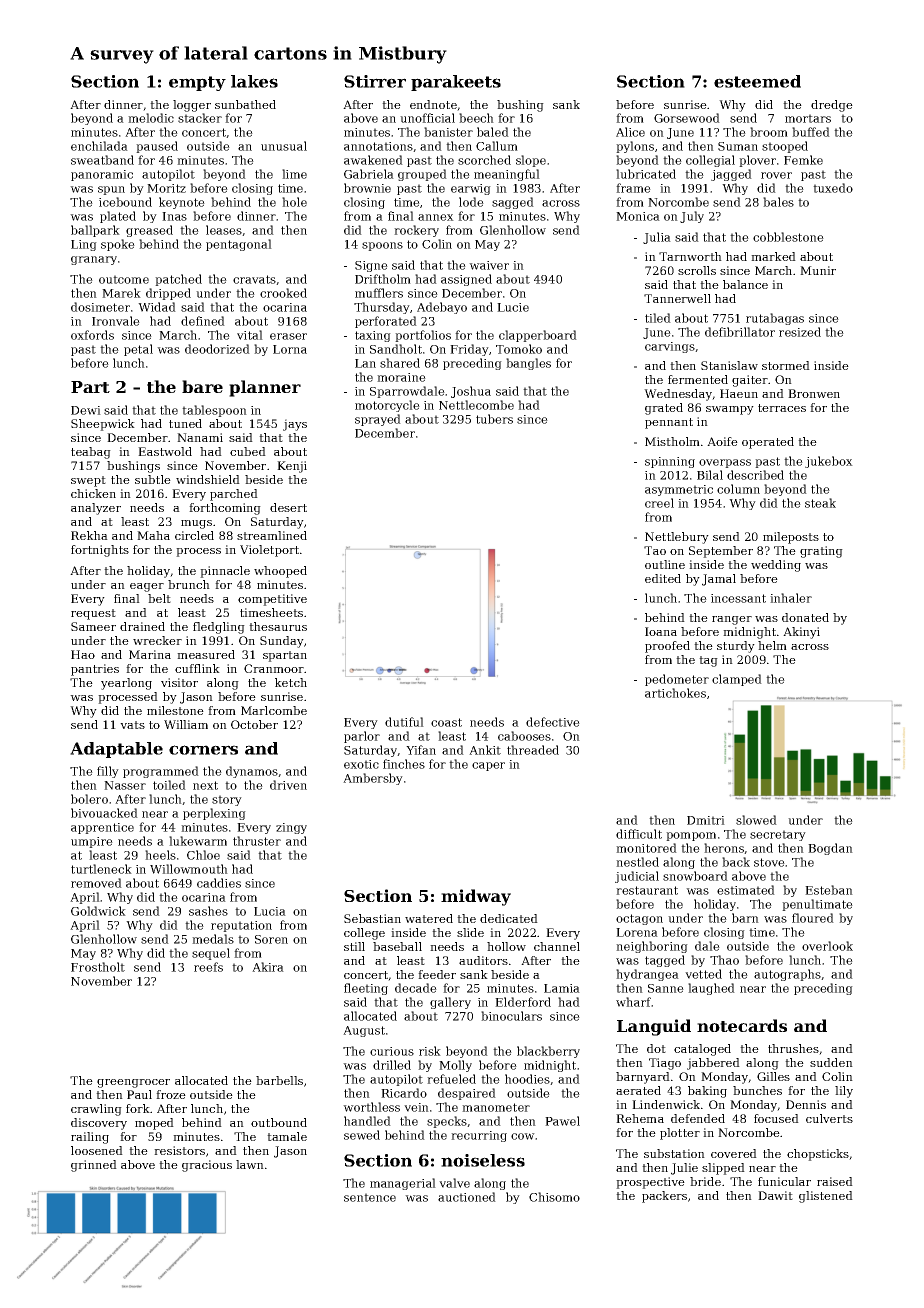 Image resolution: width=924 pixels, height=1308 pixels. What do you see at coordinates (658, 318) in the page?
I see `tiled` at bounding box center [658, 318].
